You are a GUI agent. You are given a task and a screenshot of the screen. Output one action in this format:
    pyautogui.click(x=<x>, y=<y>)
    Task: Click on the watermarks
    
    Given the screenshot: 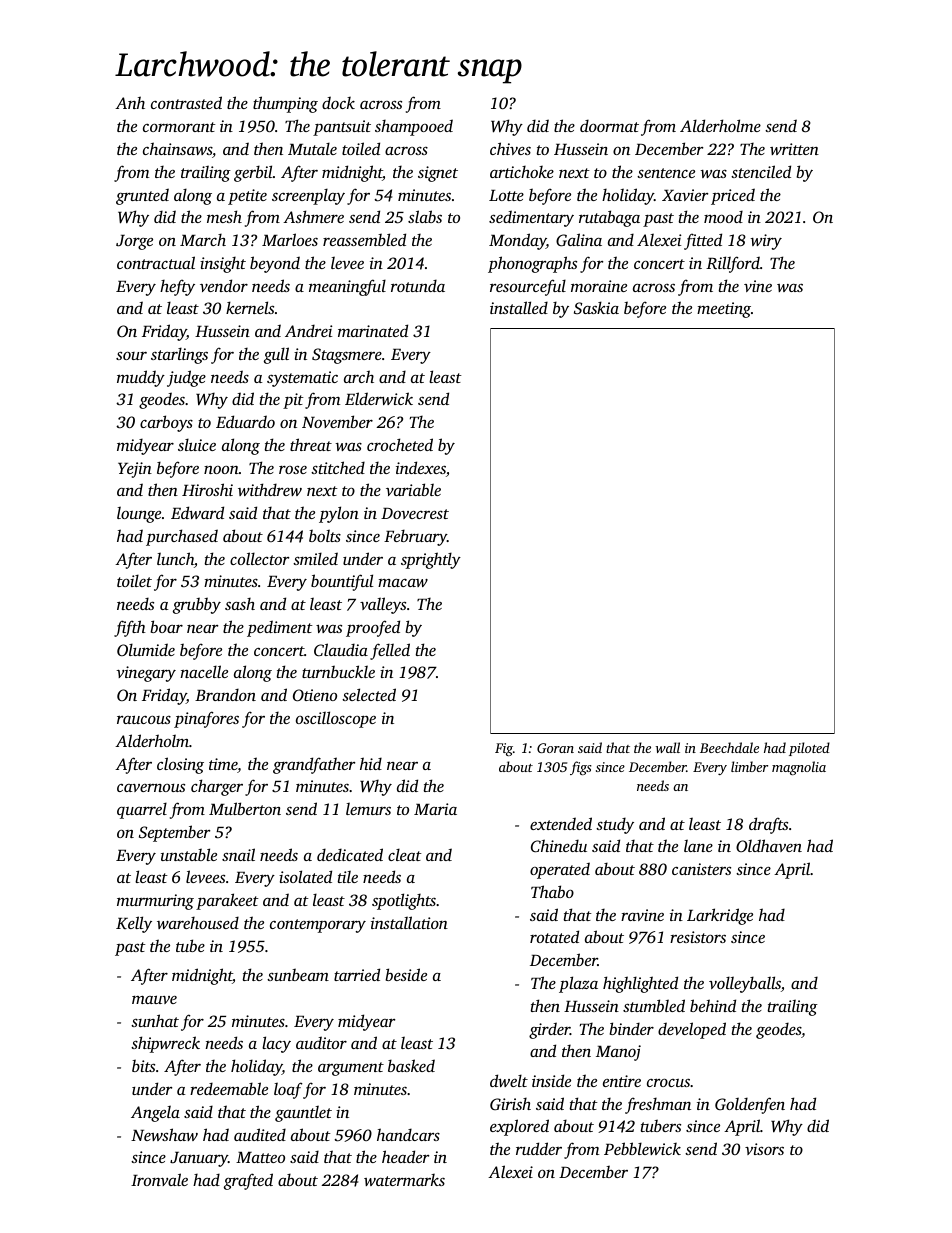 What is the action you would take?
    pyautogui.click(x=404, y=1180)
